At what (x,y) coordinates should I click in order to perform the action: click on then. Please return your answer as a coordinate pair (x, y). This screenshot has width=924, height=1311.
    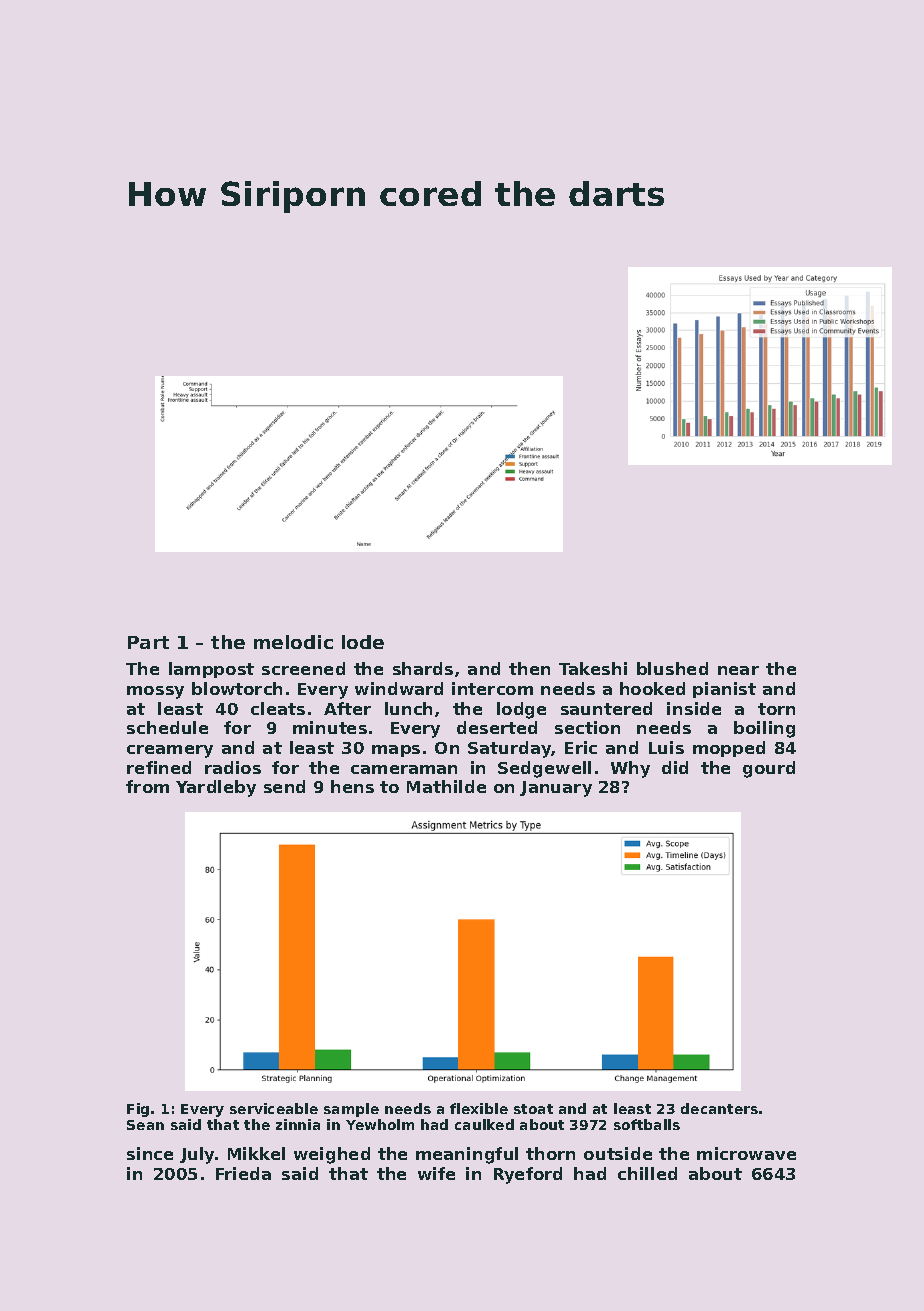
    Looking at the image, I should click on (529, 668).
